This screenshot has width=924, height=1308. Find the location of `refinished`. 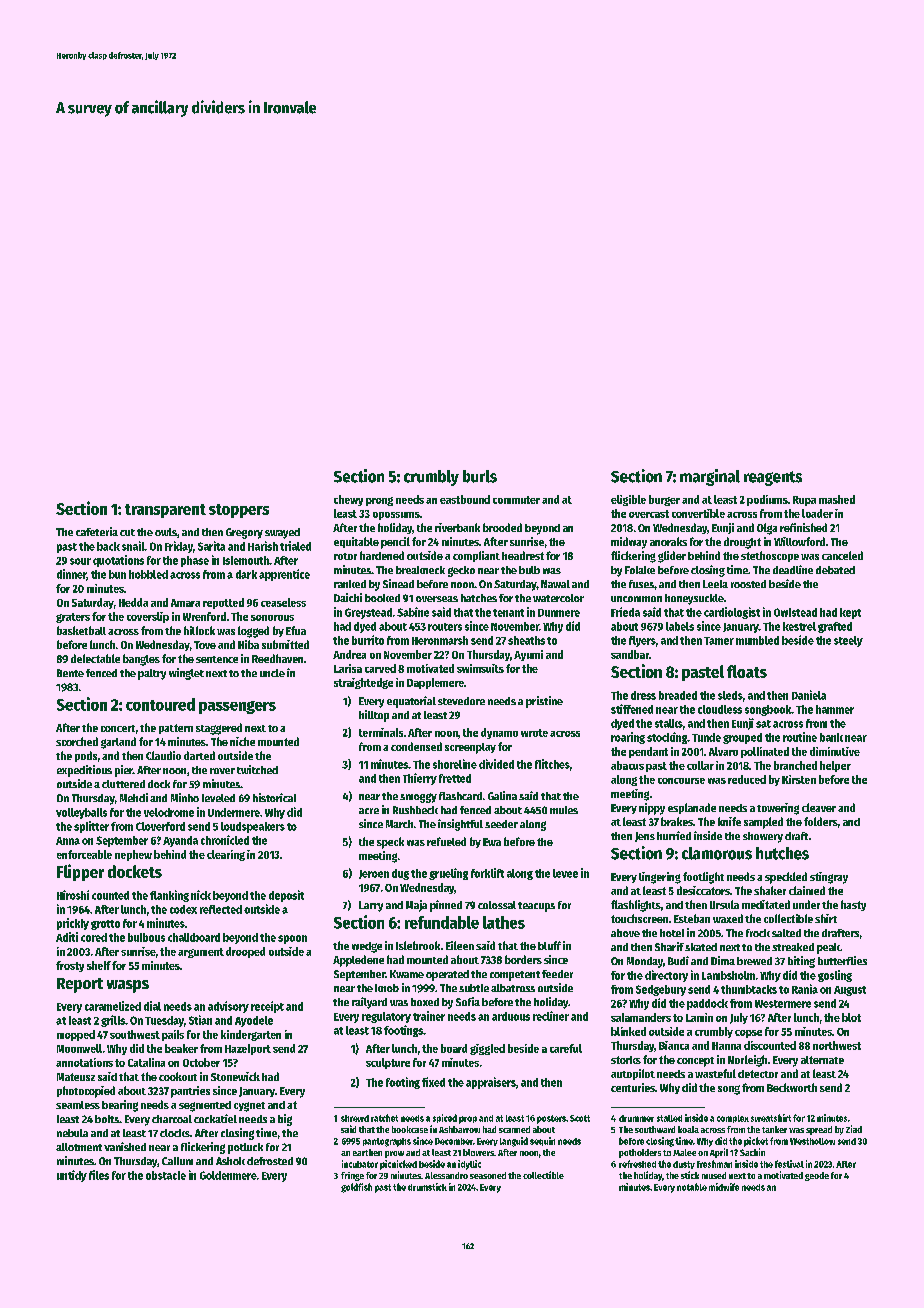

refinished is located at coordinates (803, 527).
